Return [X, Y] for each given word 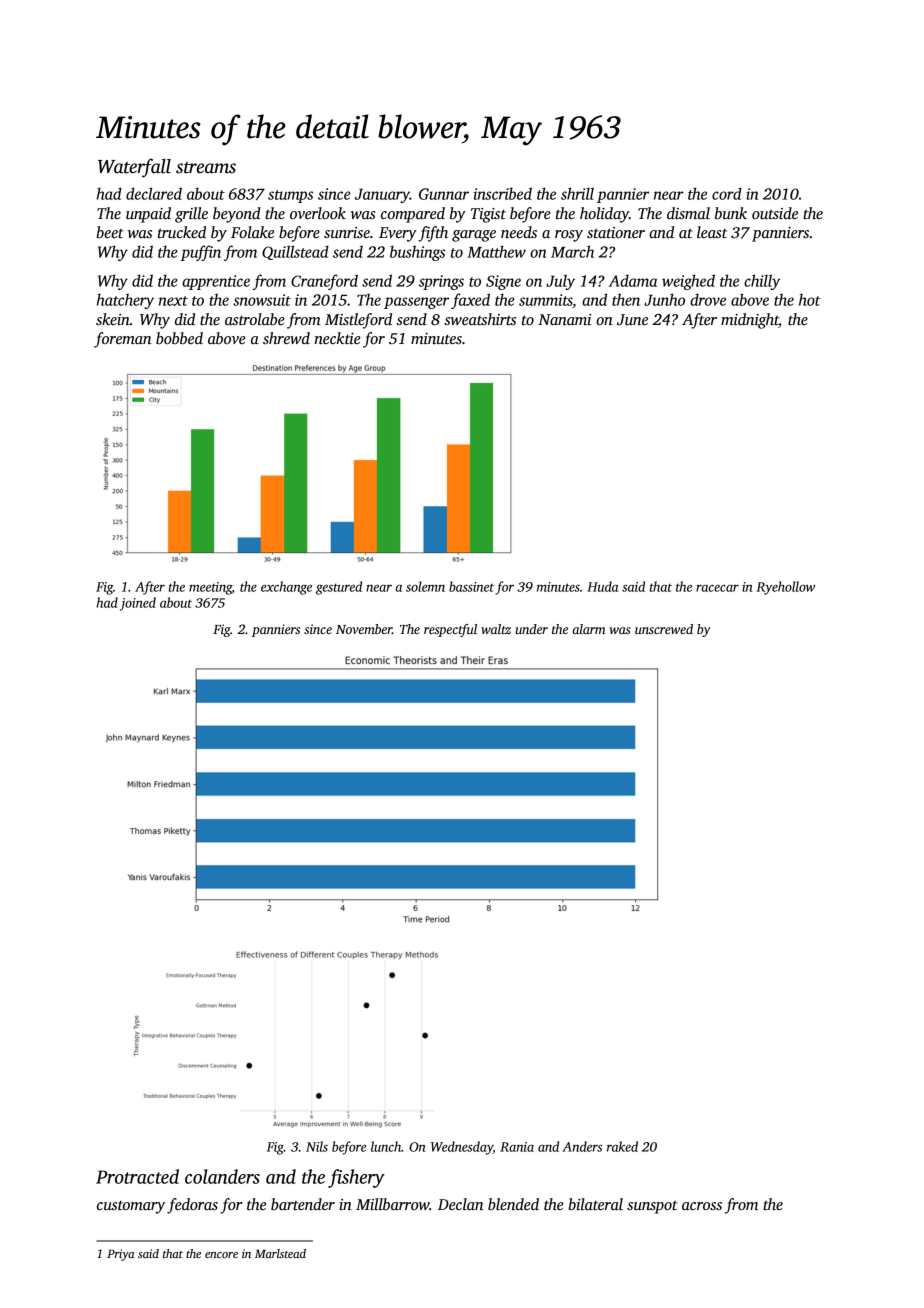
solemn [425, 586]
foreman [122, 340]
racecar [717, 588]
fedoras [192, 1206]
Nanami [564, 319]
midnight [750, 321]
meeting [210, 588]
